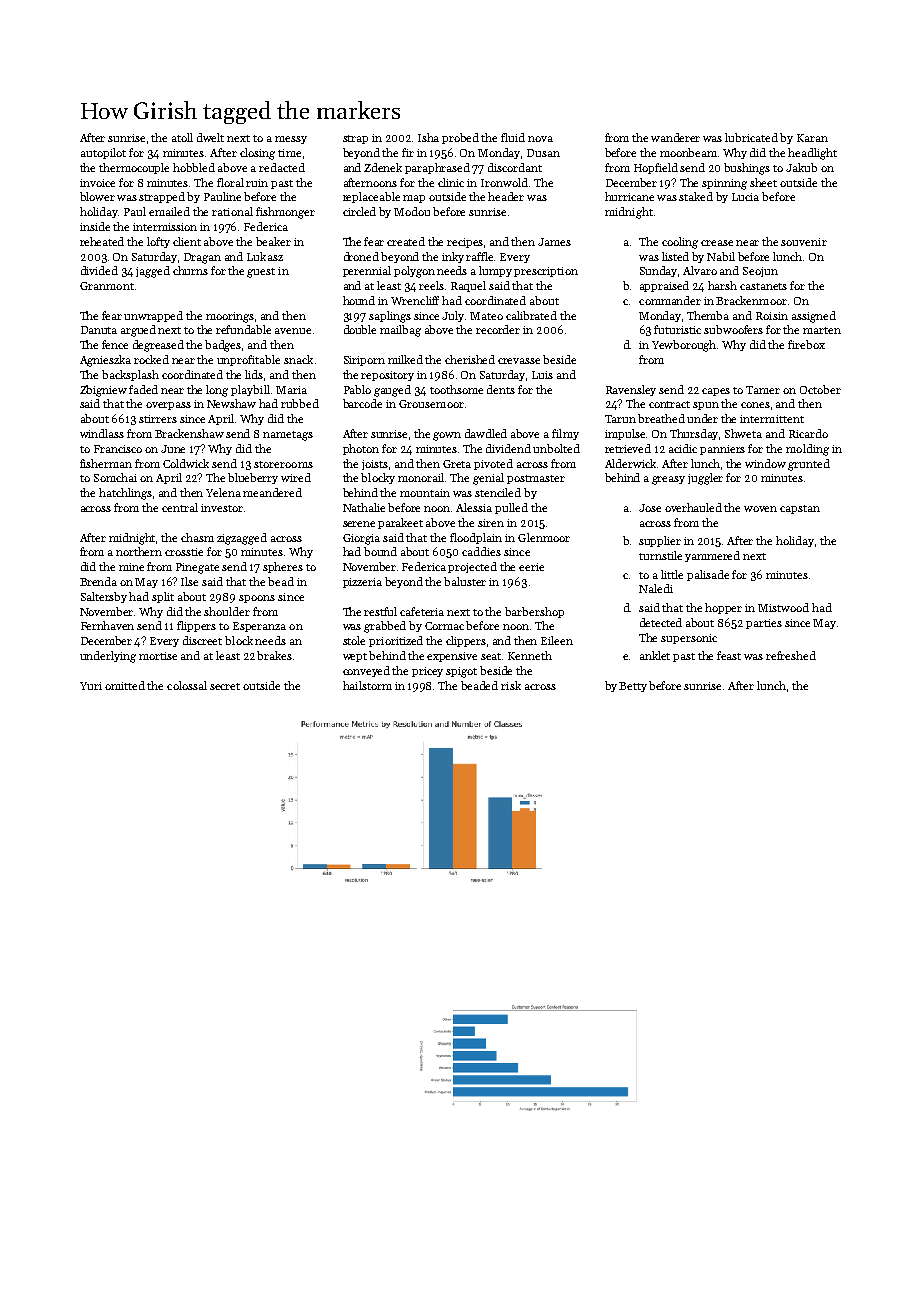  Describe the element at coordinates (534, 612) in the image. I see `barbershop` at that location.
